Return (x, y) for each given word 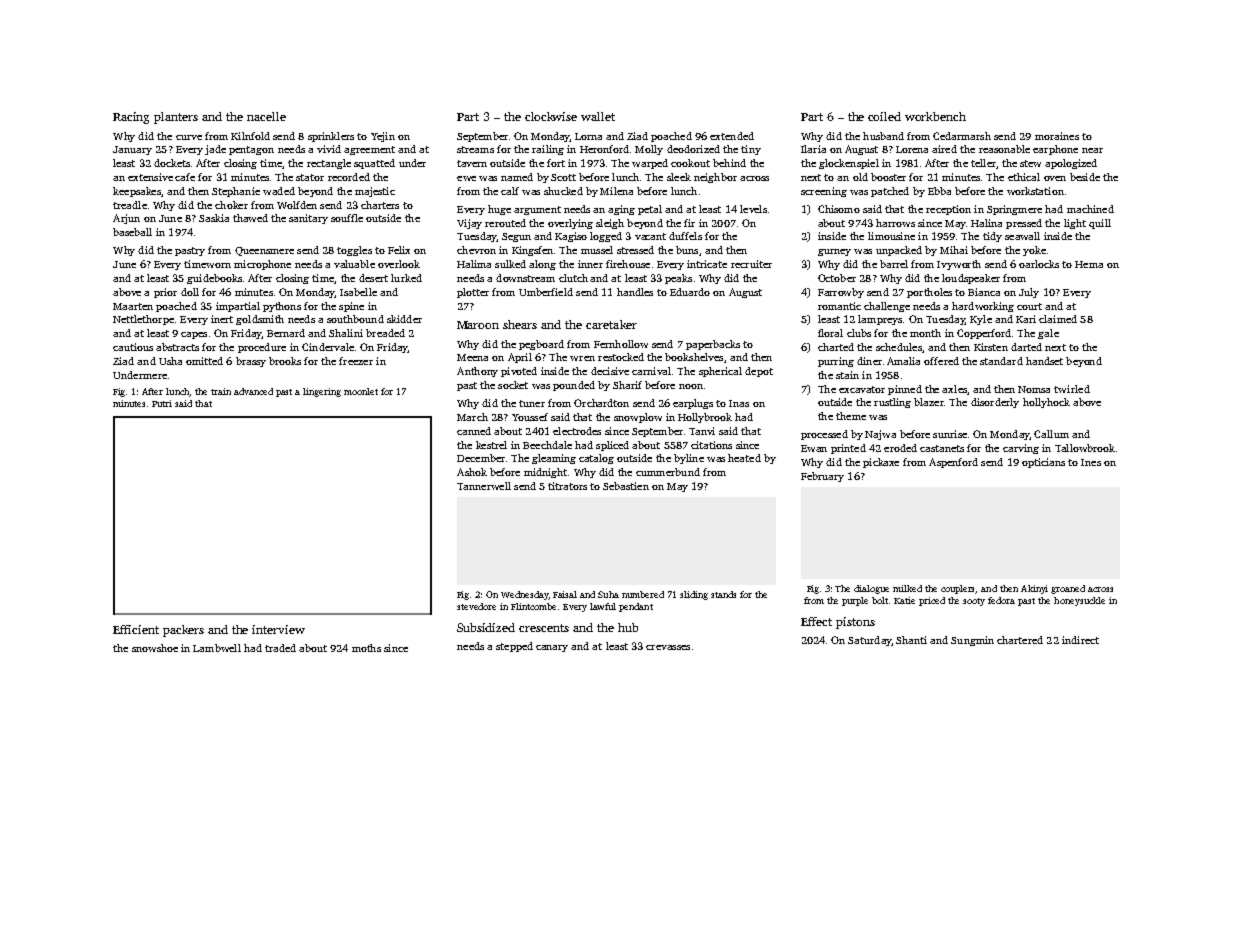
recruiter (751, 264)
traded (280, 648)
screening (824, 192)
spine (351, 307)
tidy (992, 237)
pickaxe (881, 463)
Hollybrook (705, 418)
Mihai (954, 250)
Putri (162, 403)
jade (215, 150)
